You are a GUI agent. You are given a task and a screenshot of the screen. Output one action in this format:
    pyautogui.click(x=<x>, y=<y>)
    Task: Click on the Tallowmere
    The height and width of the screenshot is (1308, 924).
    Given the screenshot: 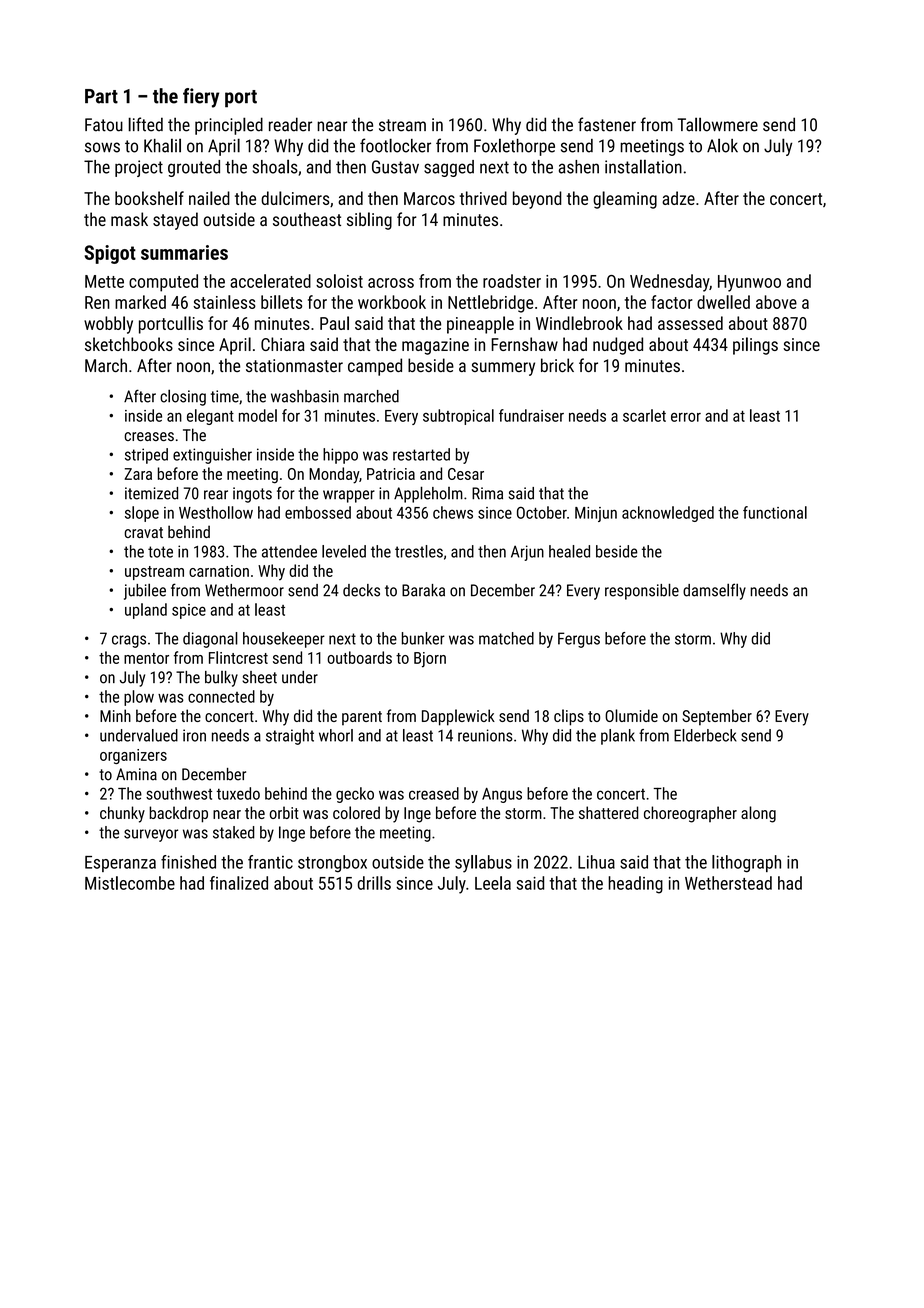 What is the action you would take?
    pyautogui.click(x=718, y=124)
